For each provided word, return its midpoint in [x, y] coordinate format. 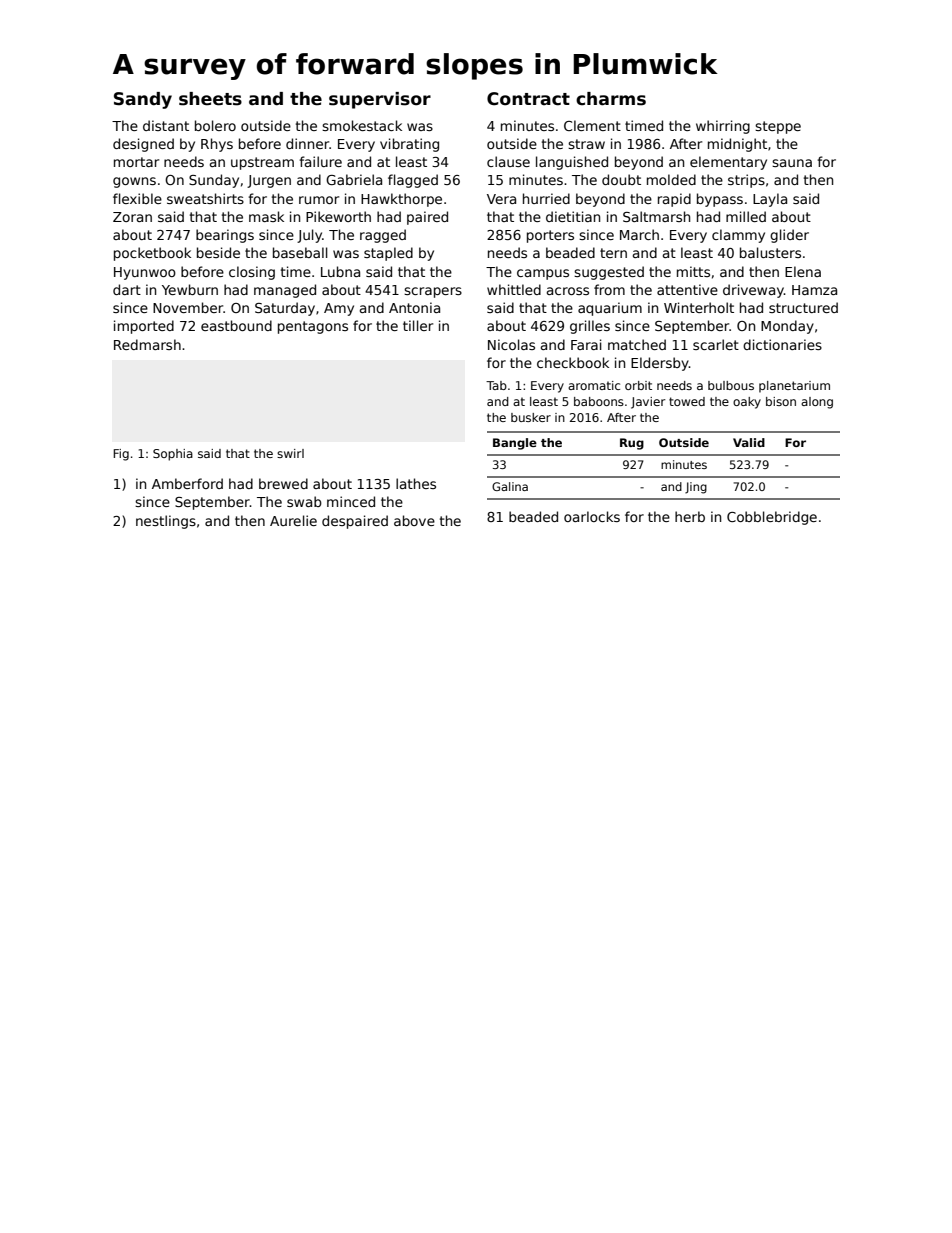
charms [611, 99]
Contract [528, 99]
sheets [210, 99]
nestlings [166, 522]
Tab [496, 385]
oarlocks [592, 516]
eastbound [236, 325]
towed [687, 401]
